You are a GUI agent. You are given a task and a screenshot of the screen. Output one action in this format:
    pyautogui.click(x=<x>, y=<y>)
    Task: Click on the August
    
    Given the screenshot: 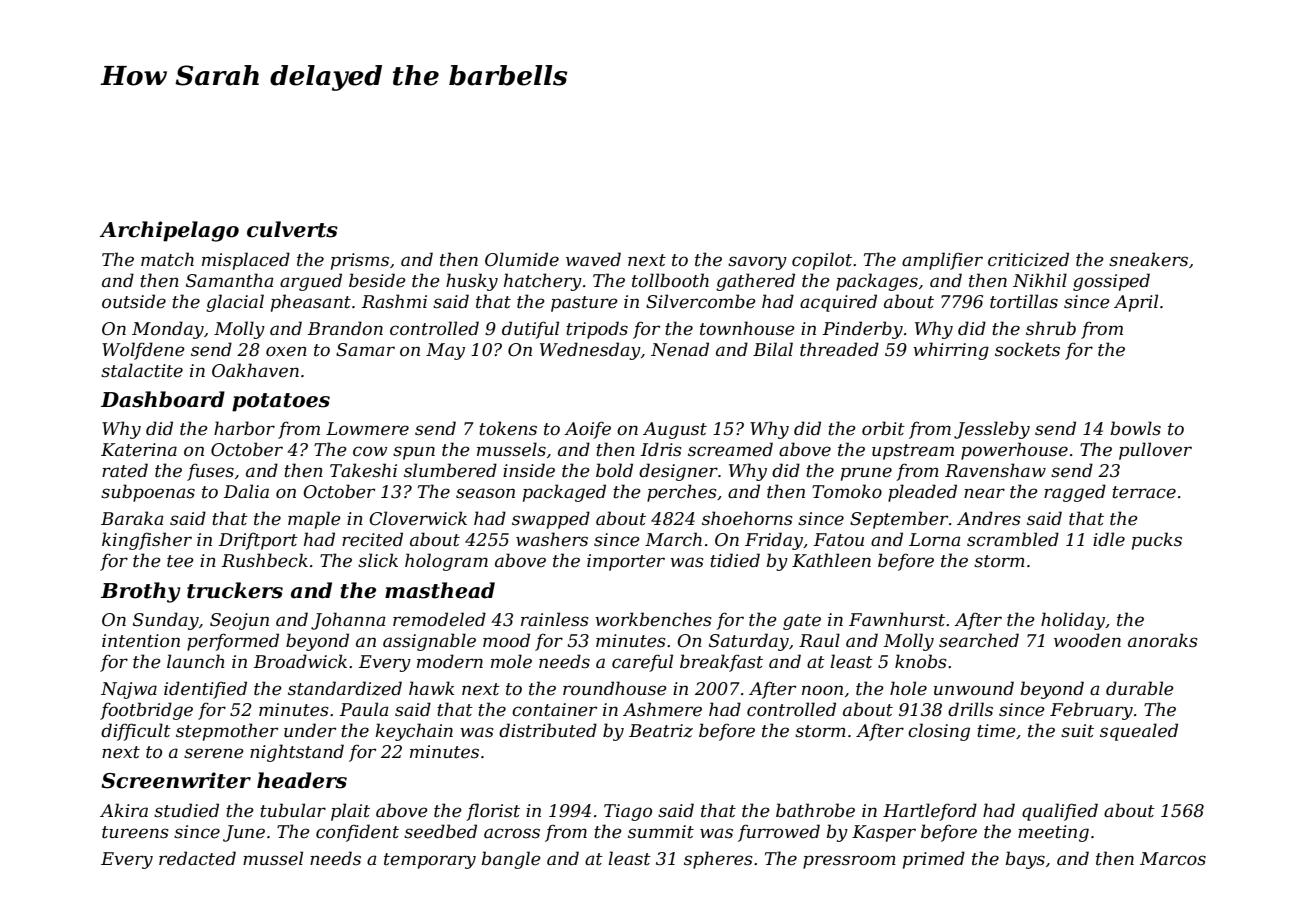 What is the action you would take?
    pyautogui.click(x=675, y=430)
